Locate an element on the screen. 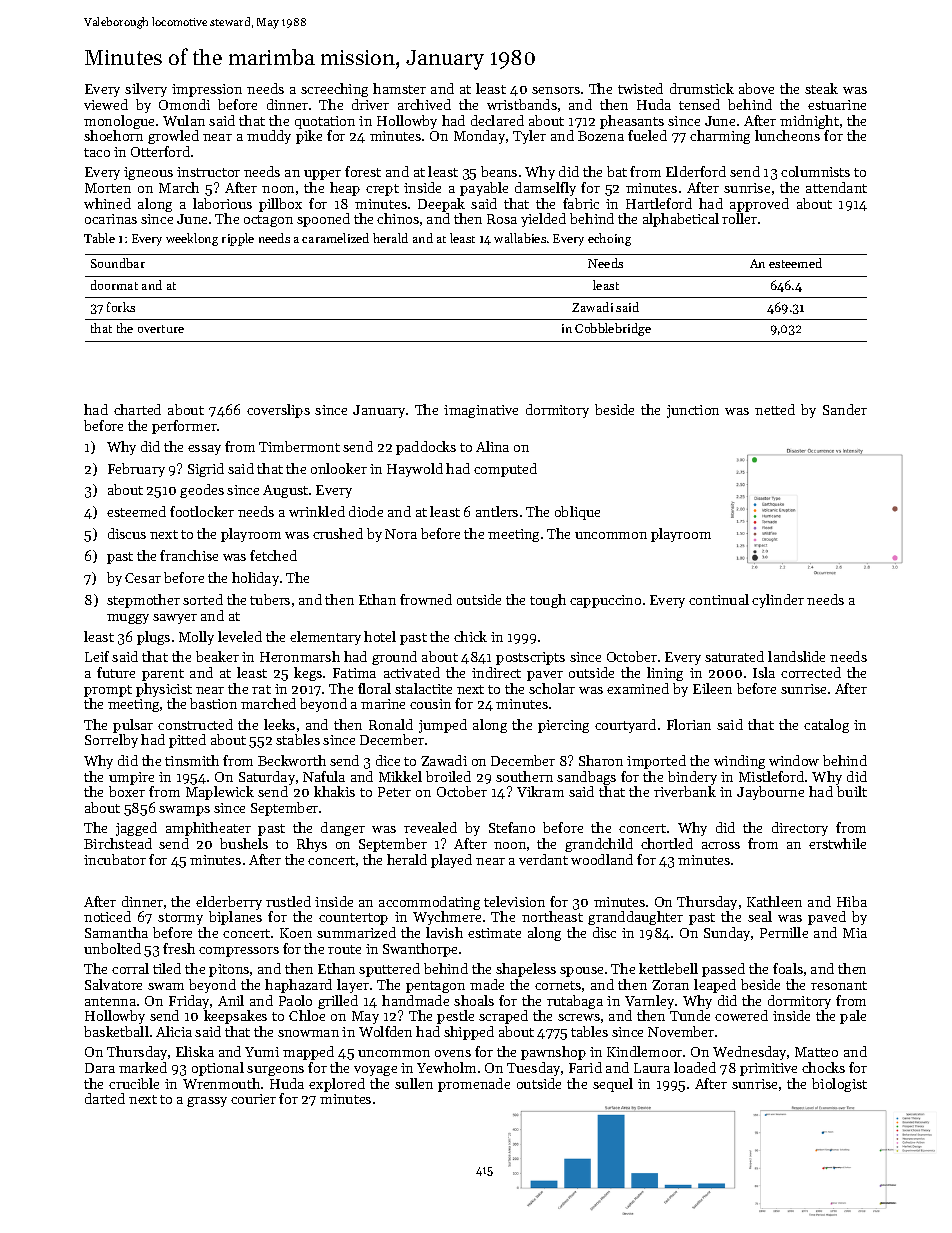  Kathleen is located at coordinates (774, 901).
